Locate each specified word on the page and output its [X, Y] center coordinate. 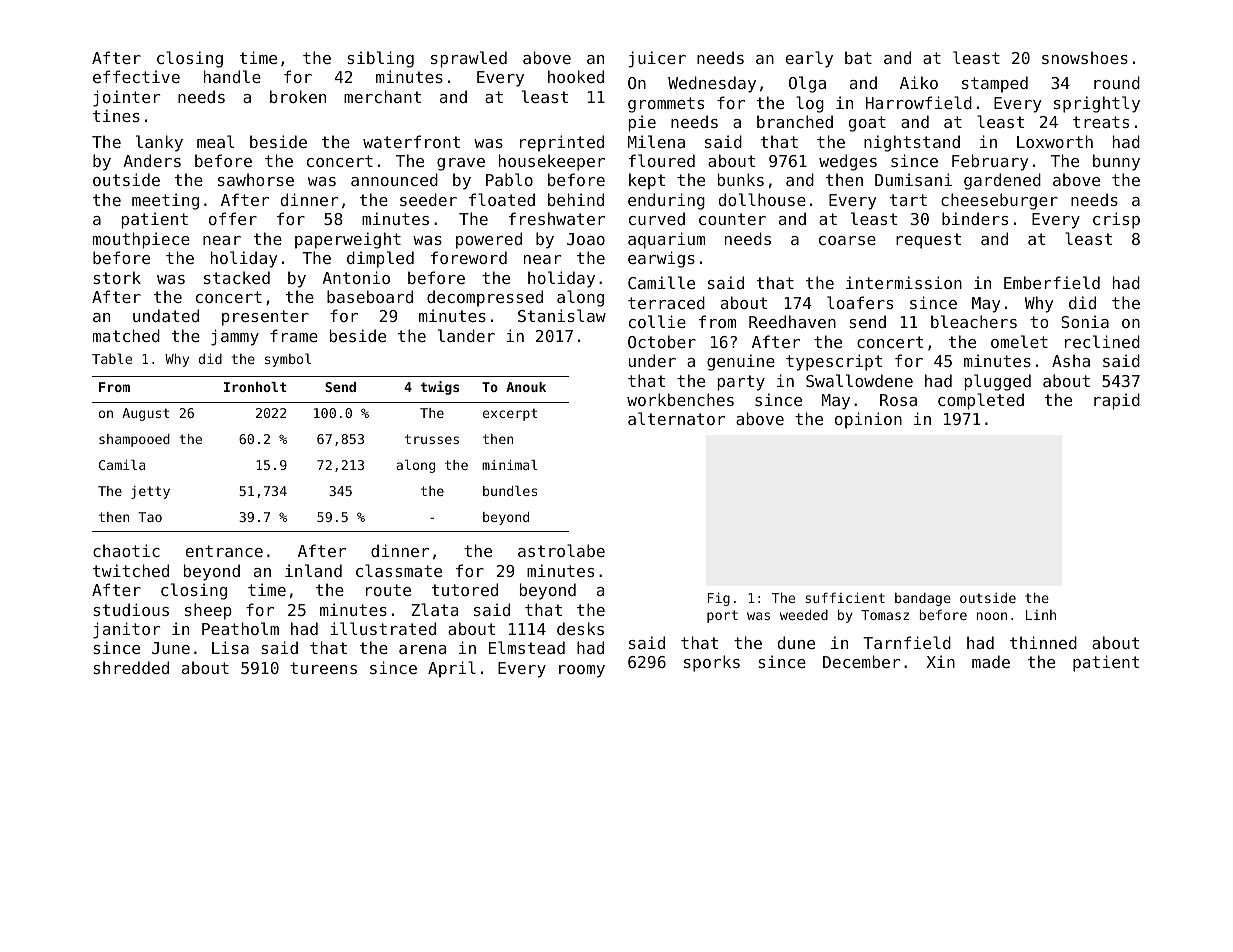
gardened [1002, 181]
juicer [657, 59]
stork [117, 277]
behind [576, 199]
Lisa [230, 647]
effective [136, 76]
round [1117, 82]
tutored [465, 589]
